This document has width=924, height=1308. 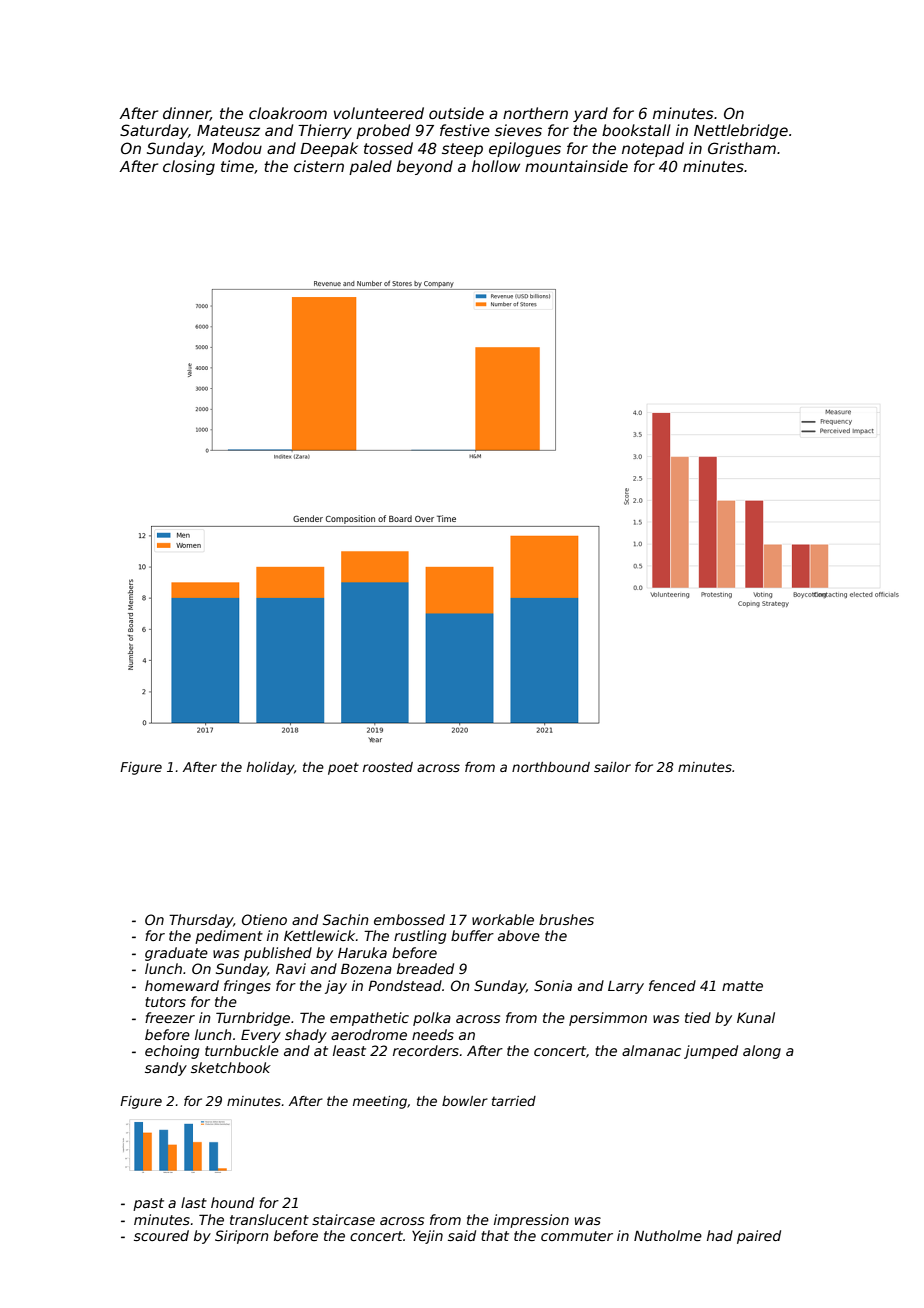 What do you see at coordinates (741, 131) in the document?
I see `Nettlebridge` at bounding box center [741, 131].
